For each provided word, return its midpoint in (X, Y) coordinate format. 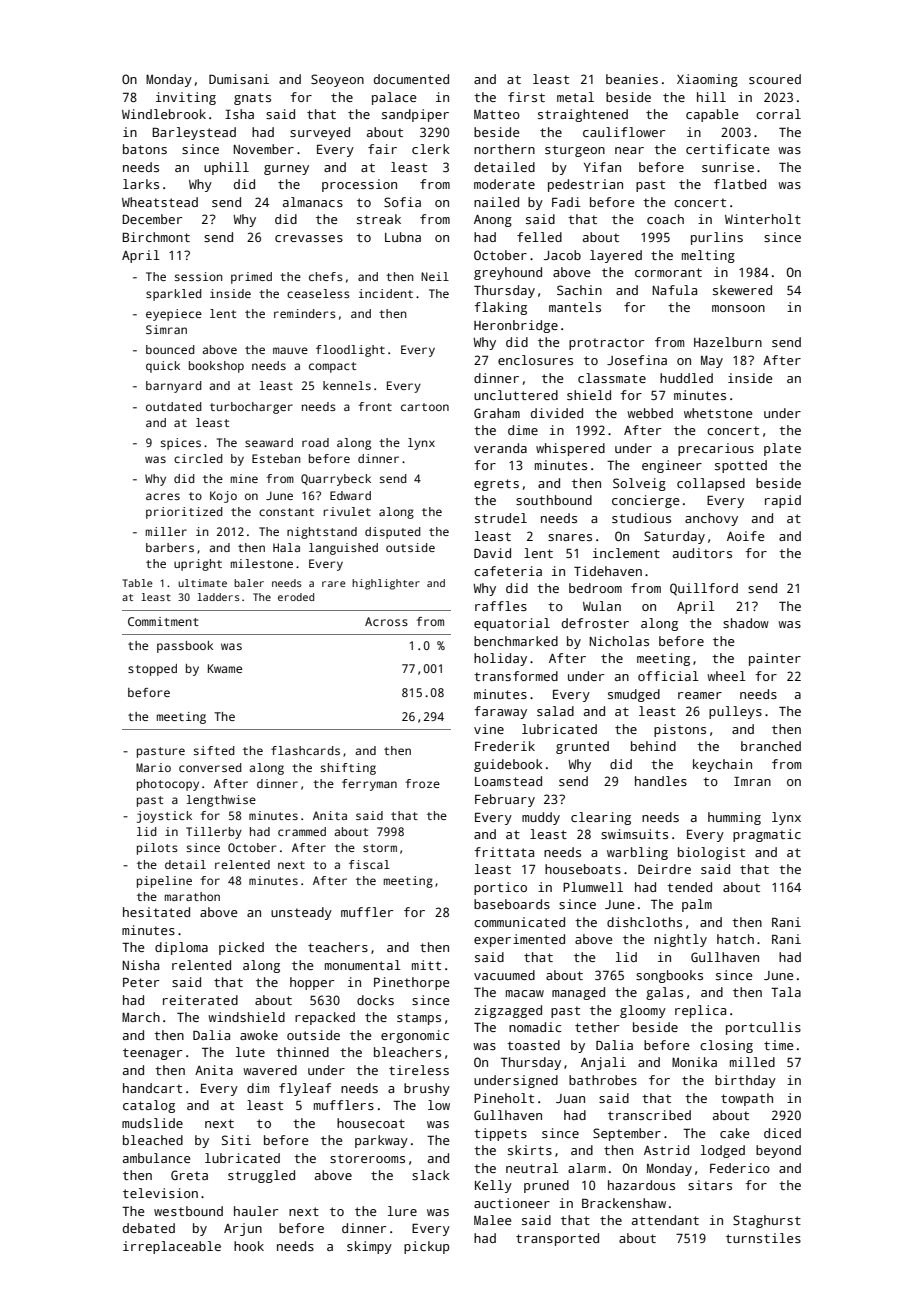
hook (249, 1246)
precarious (716, 449)
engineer (672, 466)
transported (557, 1239)
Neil (435, 276)
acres (163, 496)
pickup (426, 1247)
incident (386, 293)
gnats (252, 99)
